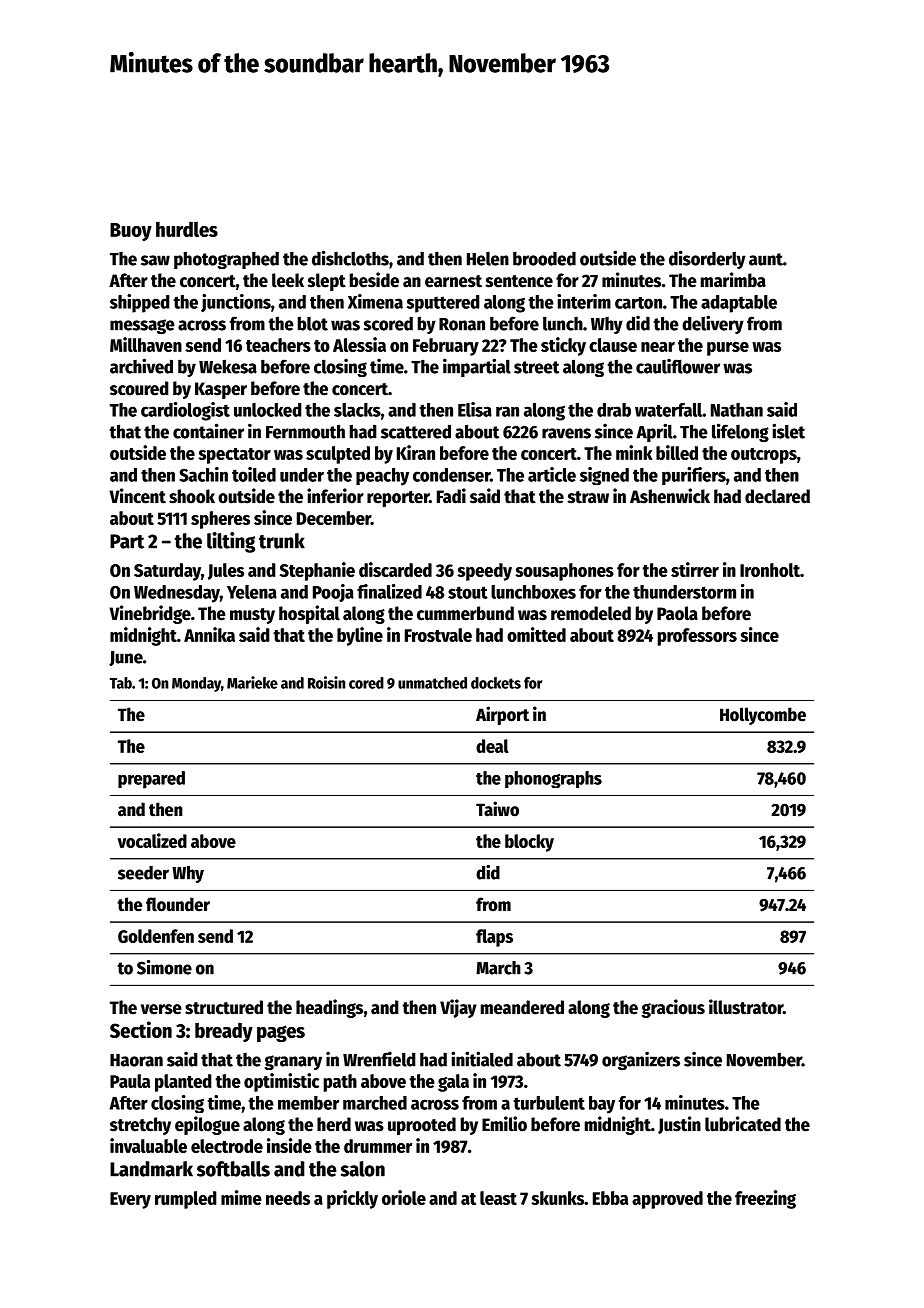 This screenshot has height=1308, width=924. Describe the element at coordinates (673, 1008) in the screenshot. I see `gracious` at that location.
